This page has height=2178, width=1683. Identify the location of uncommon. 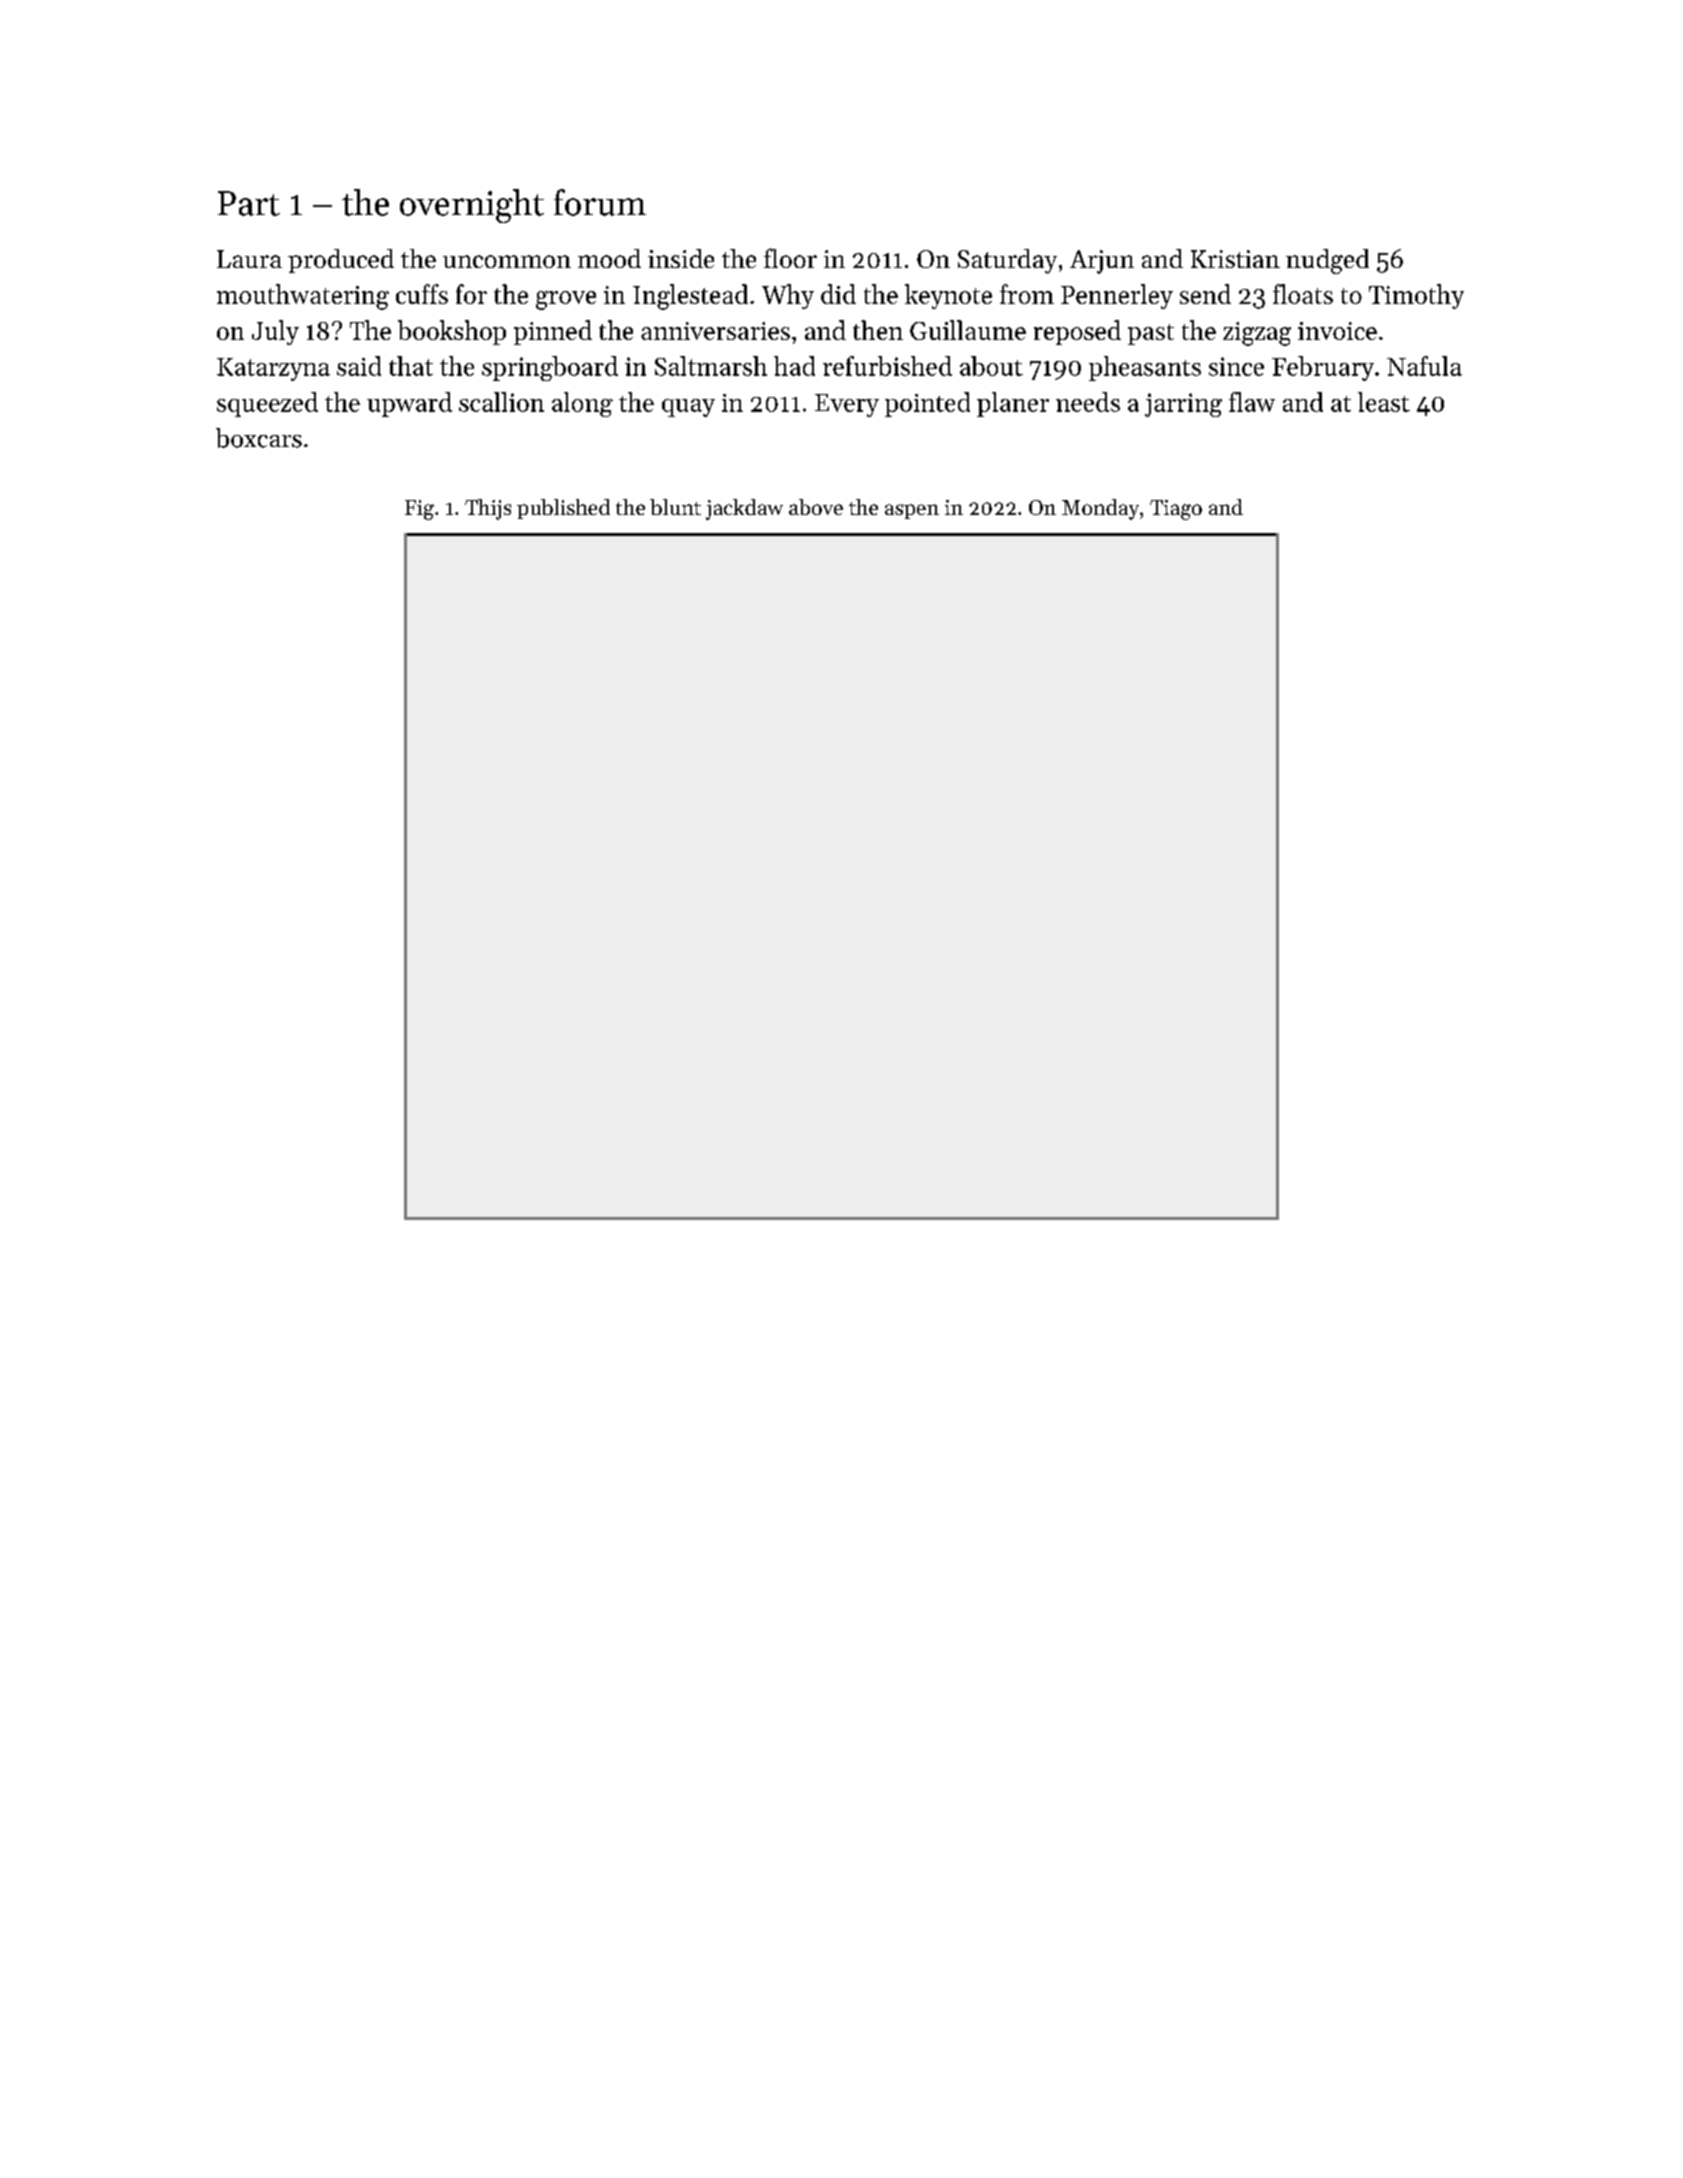
(507, 261).
